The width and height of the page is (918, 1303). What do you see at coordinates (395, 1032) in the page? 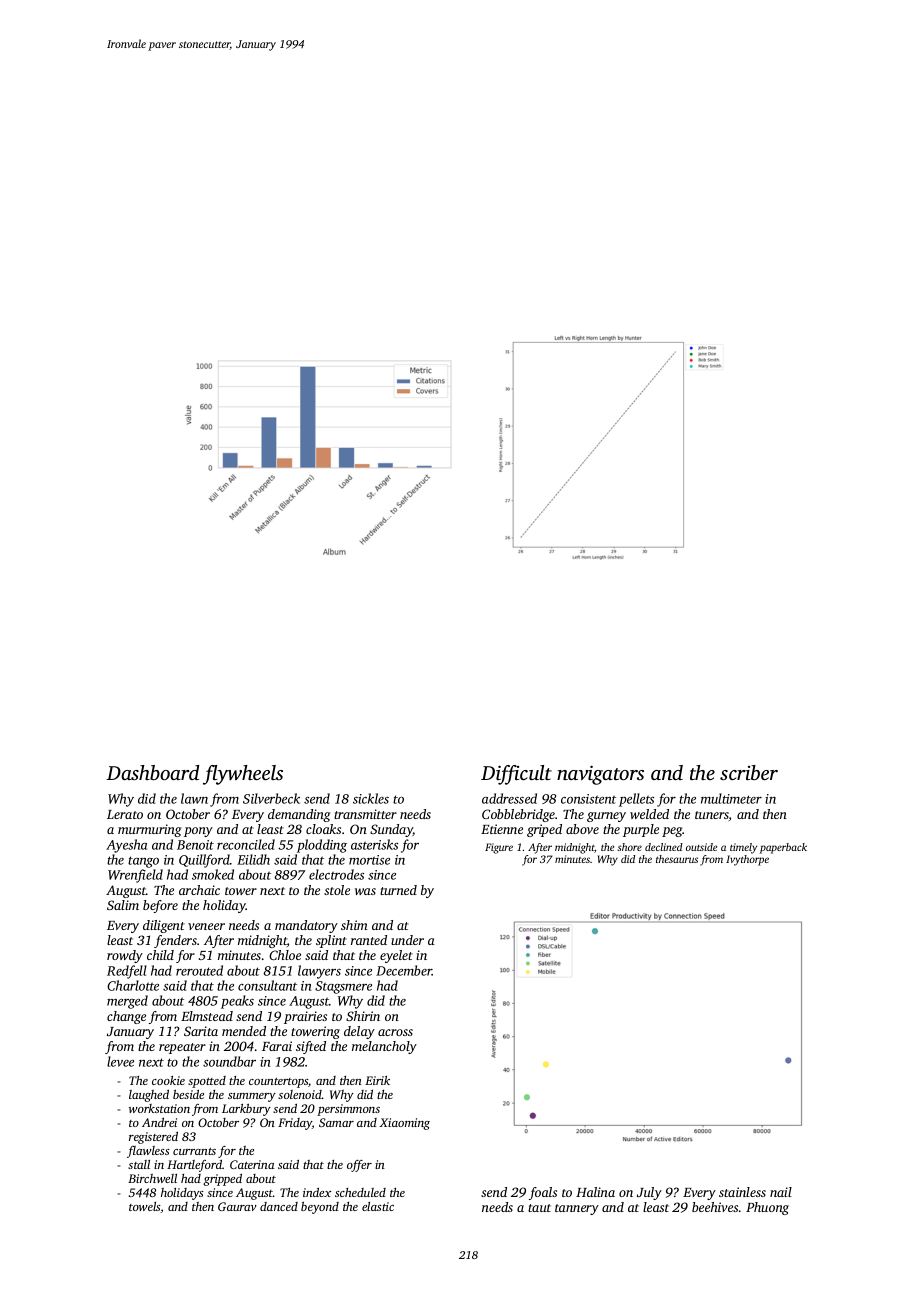
I see `across` at bounding box center [395, 1032].
